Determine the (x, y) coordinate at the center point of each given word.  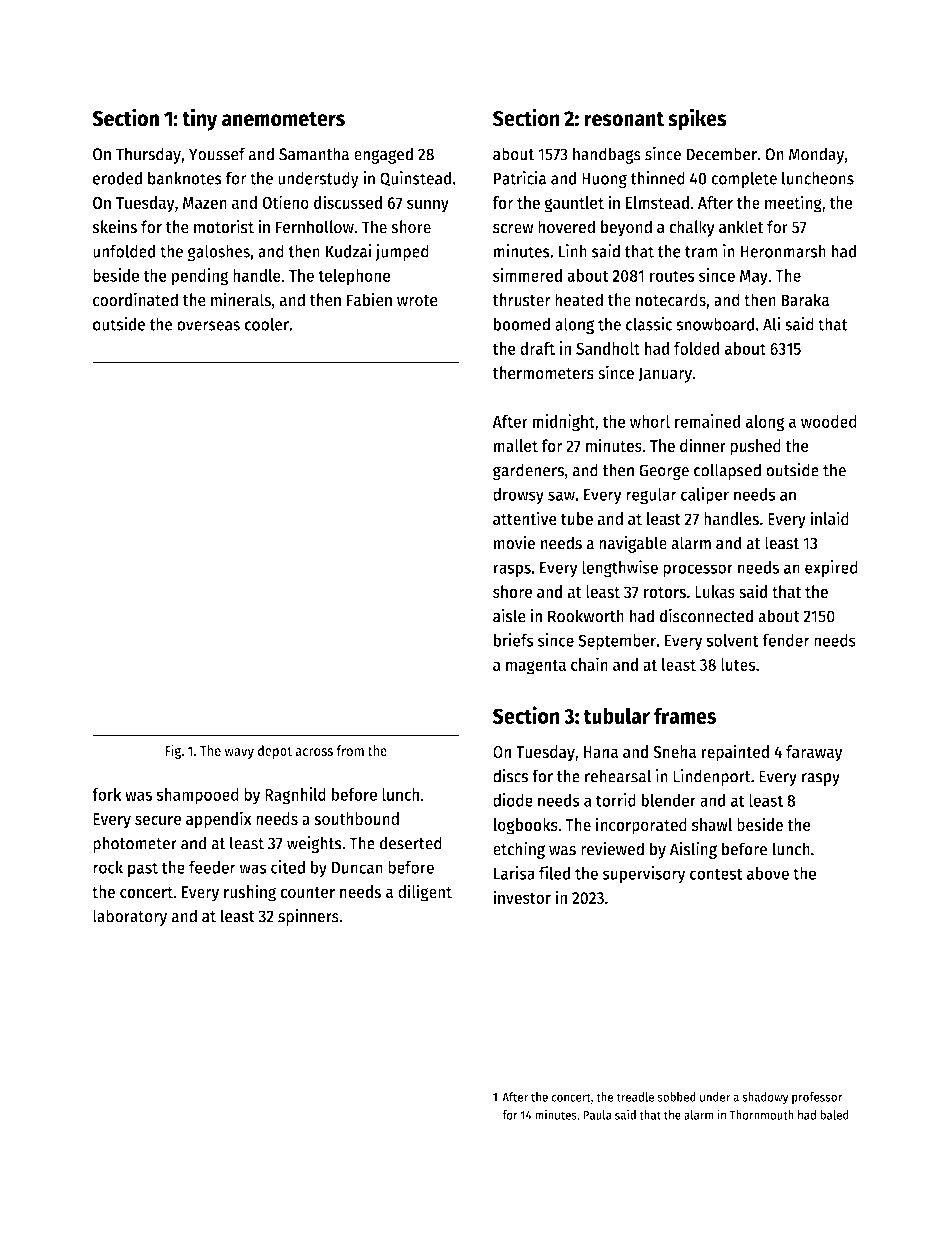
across (314, 752)
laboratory (130, 917)
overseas (208, 326)
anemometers (283, 119)
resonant (624, 119)
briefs (514, 640)
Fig (173, 751)
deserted (410, 843)
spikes (697, 119)
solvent (732, 640)
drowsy (518, 496)
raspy (821, 779)
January (665, 375)
